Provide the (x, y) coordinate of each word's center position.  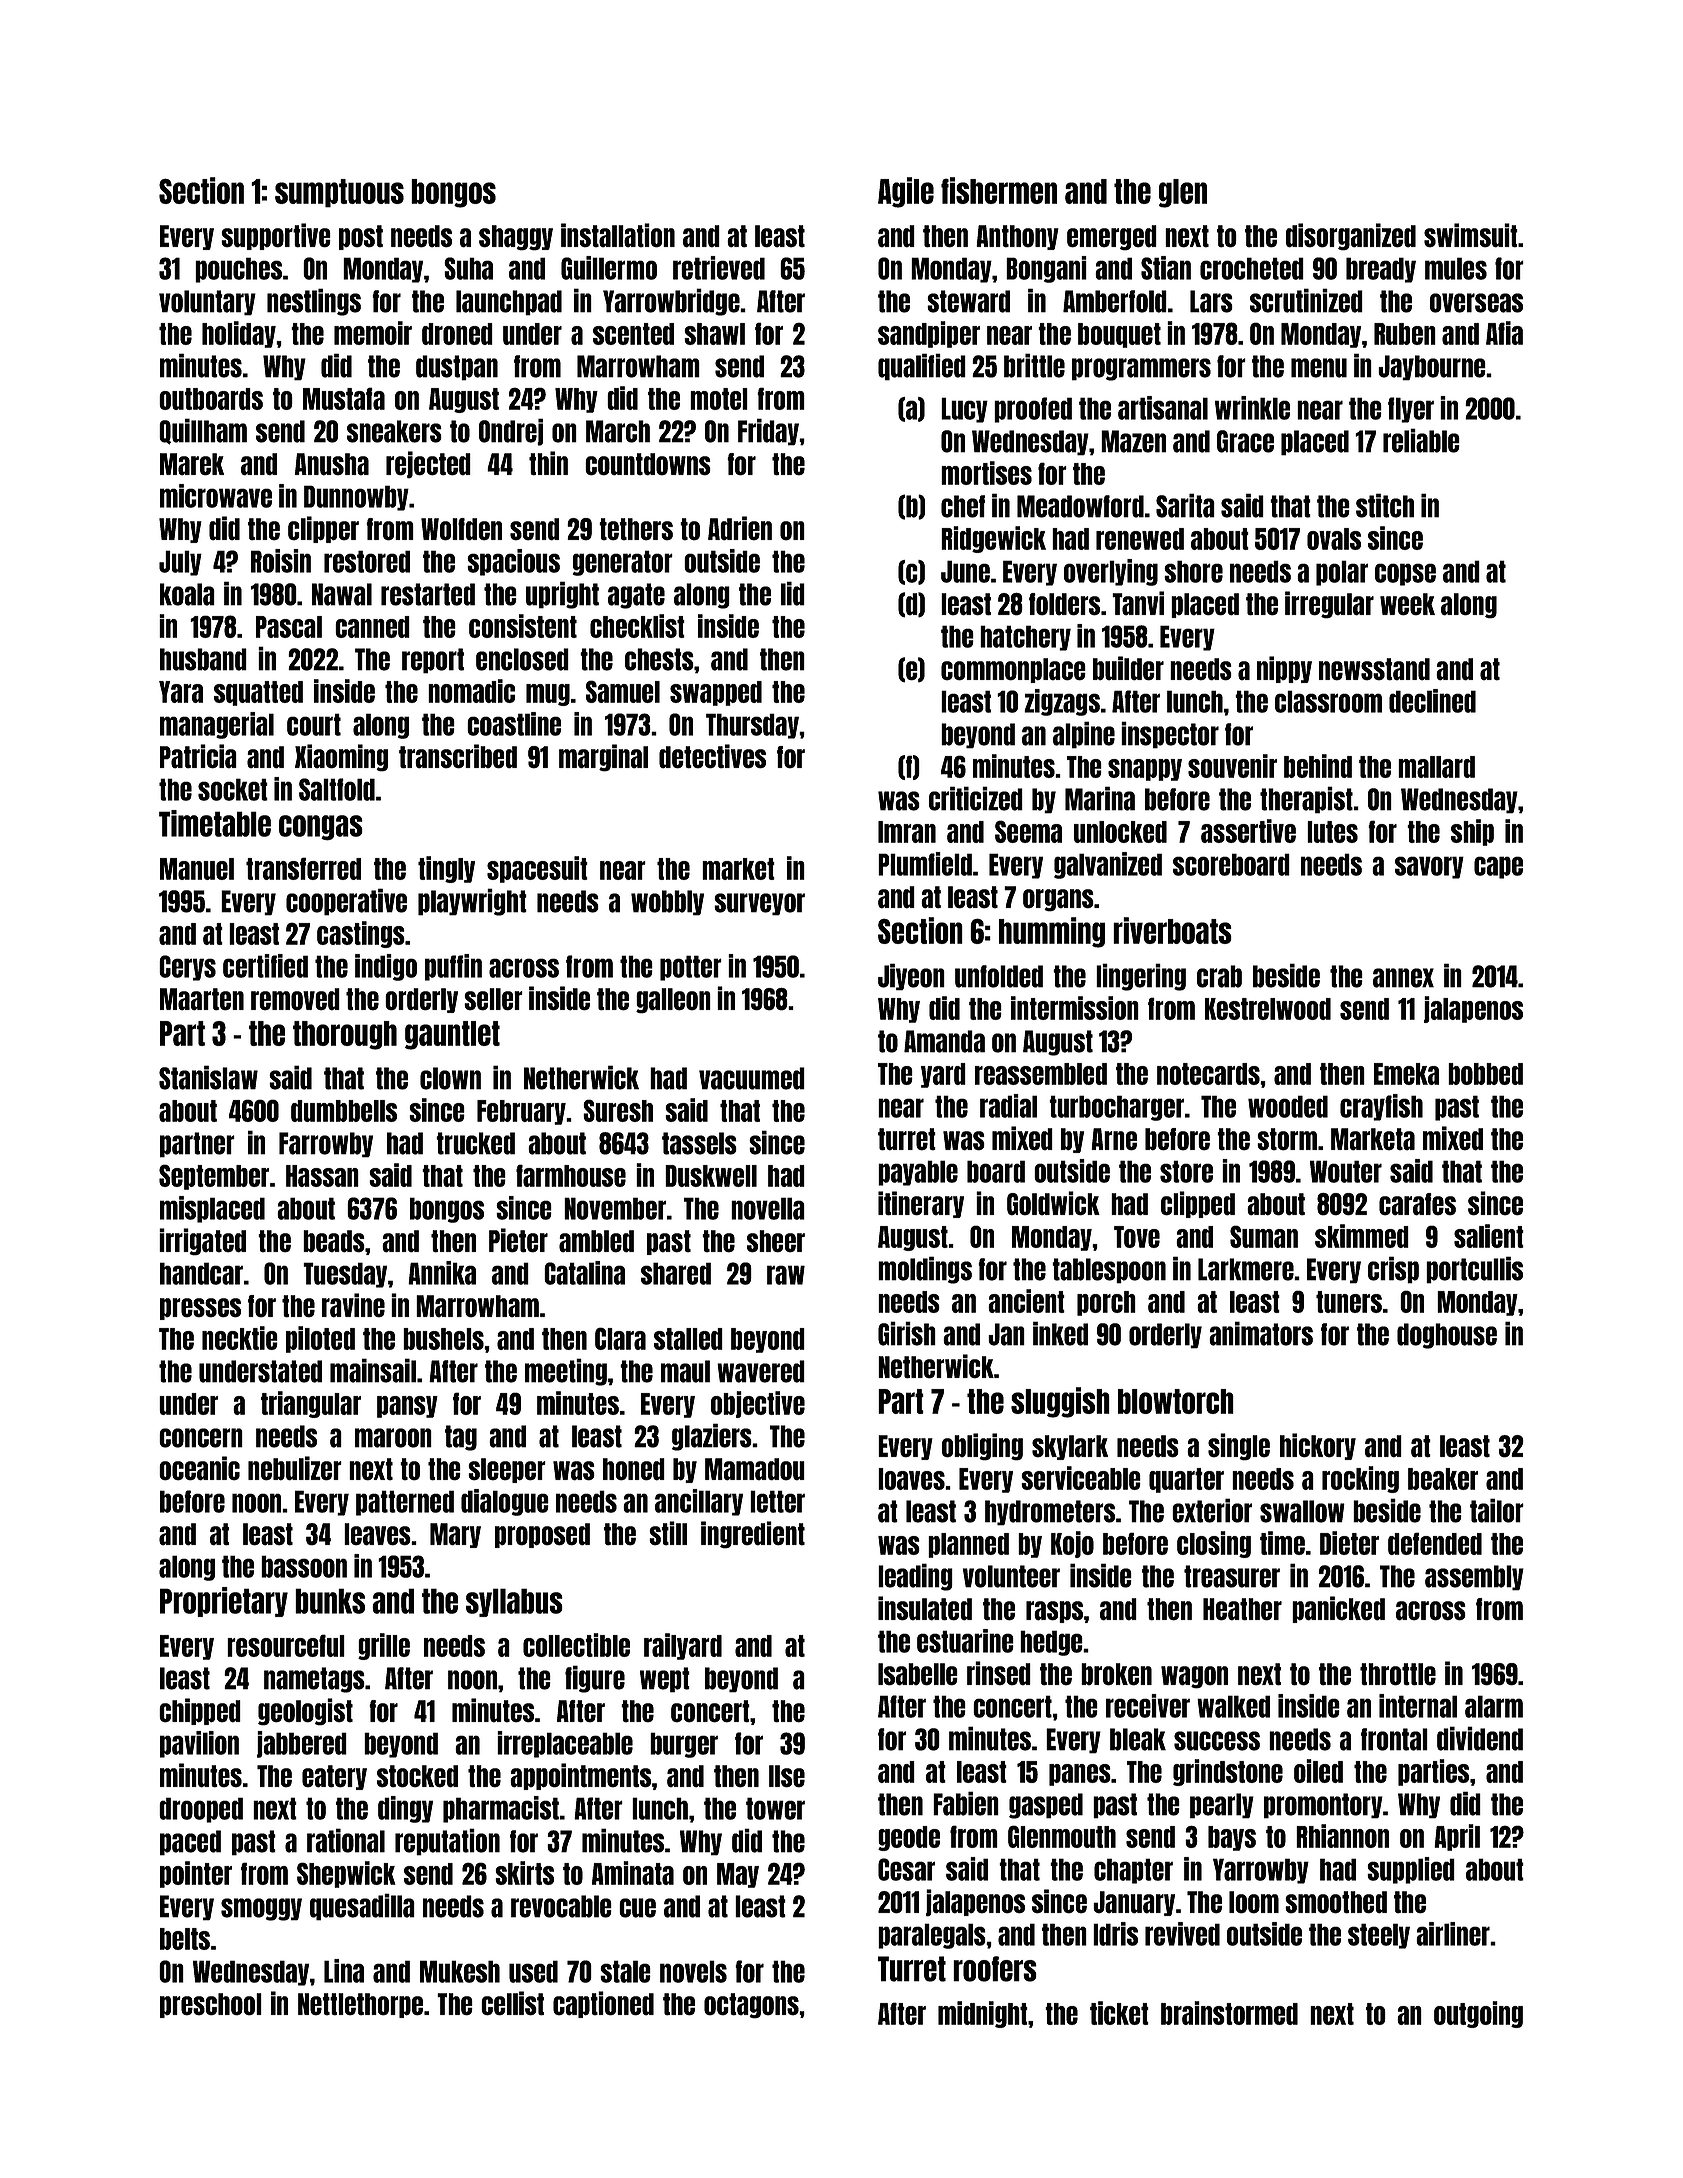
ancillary (699, 1502)
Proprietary (224, 1602)
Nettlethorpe (360, 2005)
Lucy (964, 410)
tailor (1497, 1510)
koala (187, 594)
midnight (983, 2014)
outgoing (1478, 2014)
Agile (906, 192)
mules (1456, 268)
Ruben (1405, 334)
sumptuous (339, 193)
